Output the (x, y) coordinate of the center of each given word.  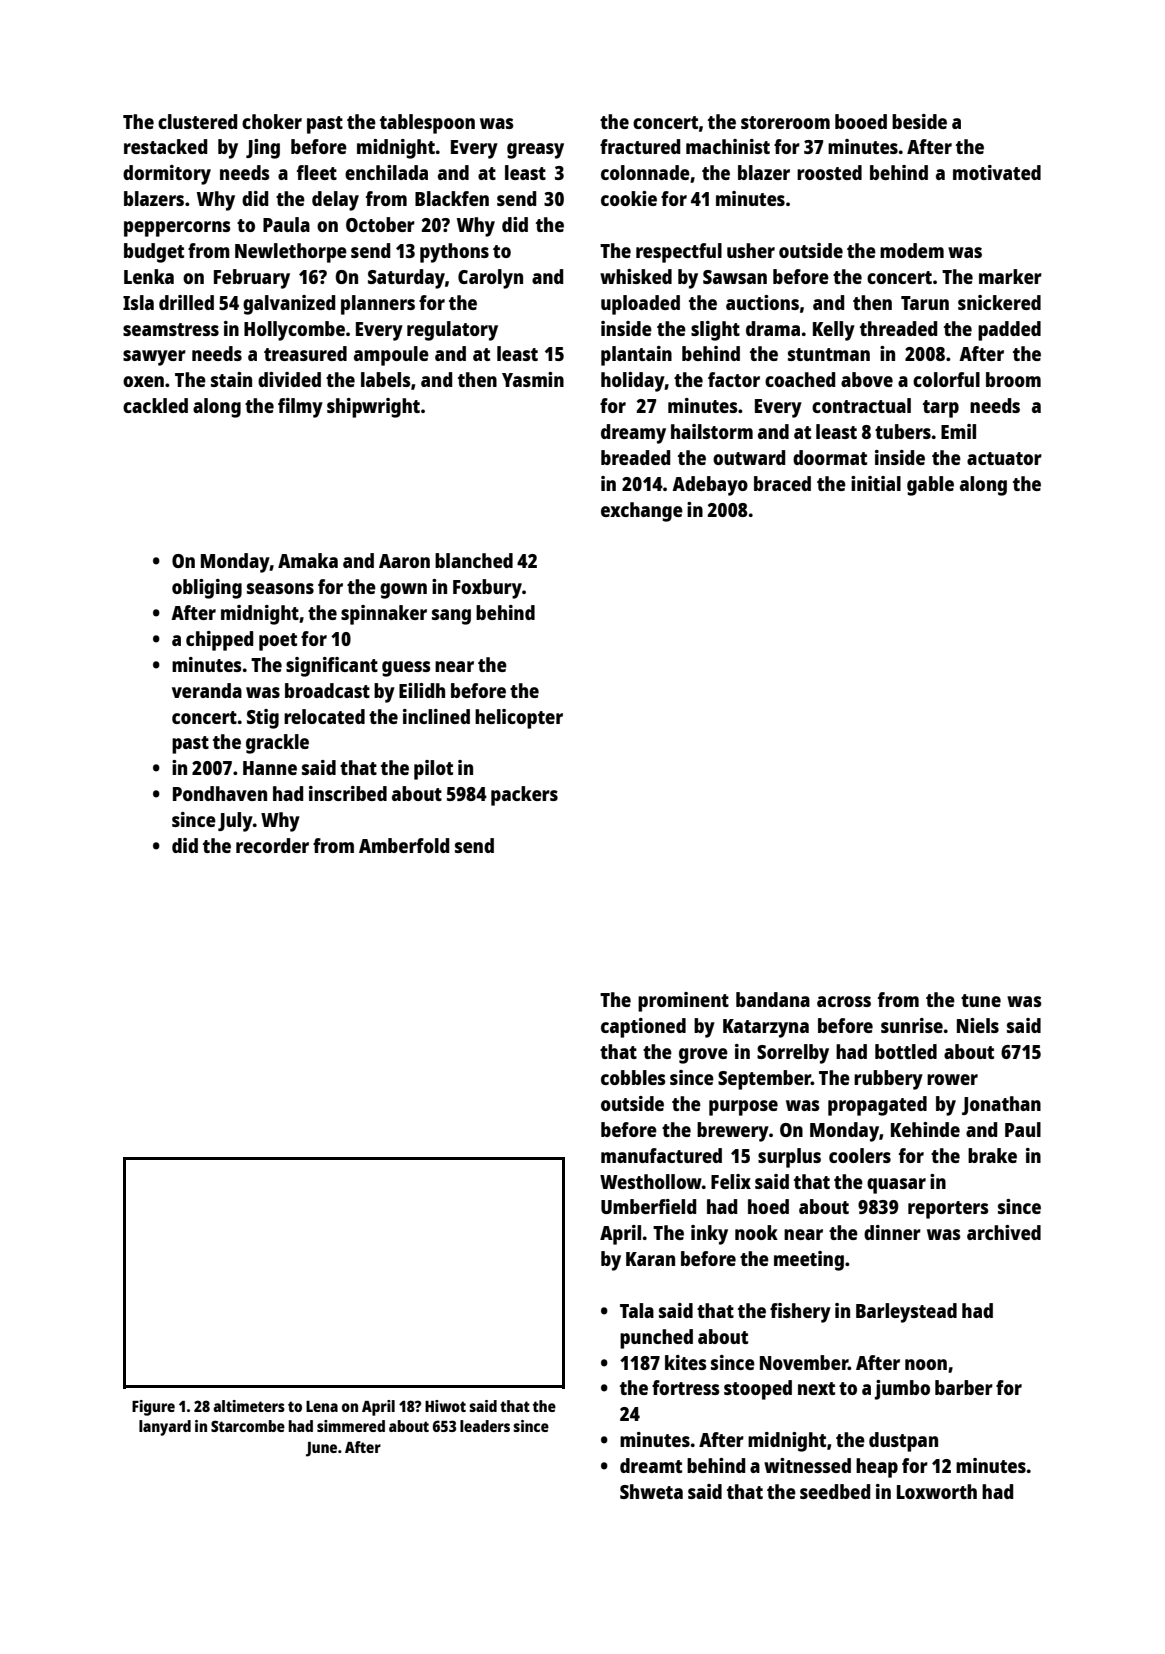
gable (930, 486)
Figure (153, 1408)
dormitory (167, 175)
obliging (207, 589)
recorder (272, 845)
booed (861, 121)
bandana (773, 999)
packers (524, 796)
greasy (535, 151)
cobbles (633, 1077)
